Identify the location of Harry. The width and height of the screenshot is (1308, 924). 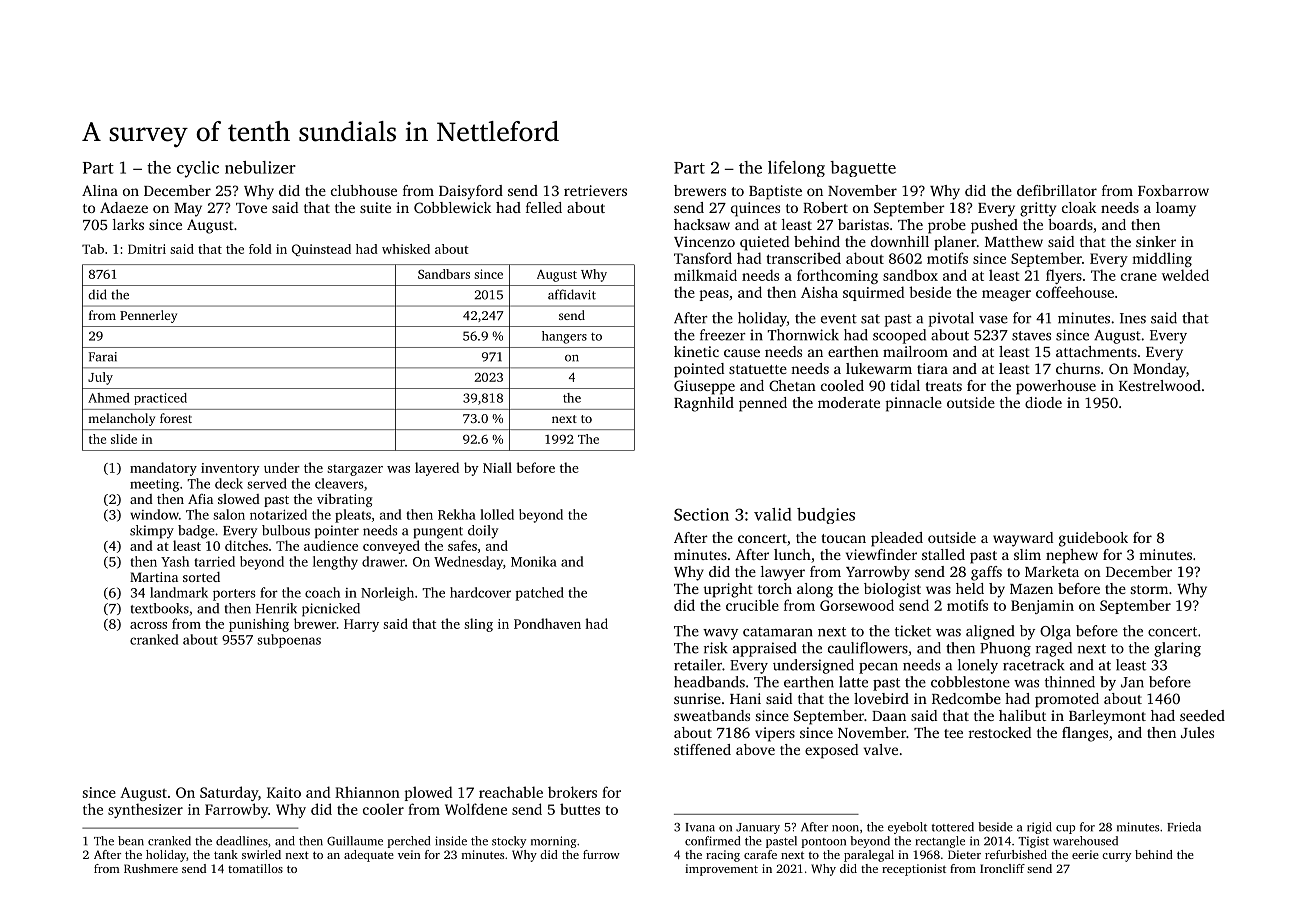
(361, 625).
